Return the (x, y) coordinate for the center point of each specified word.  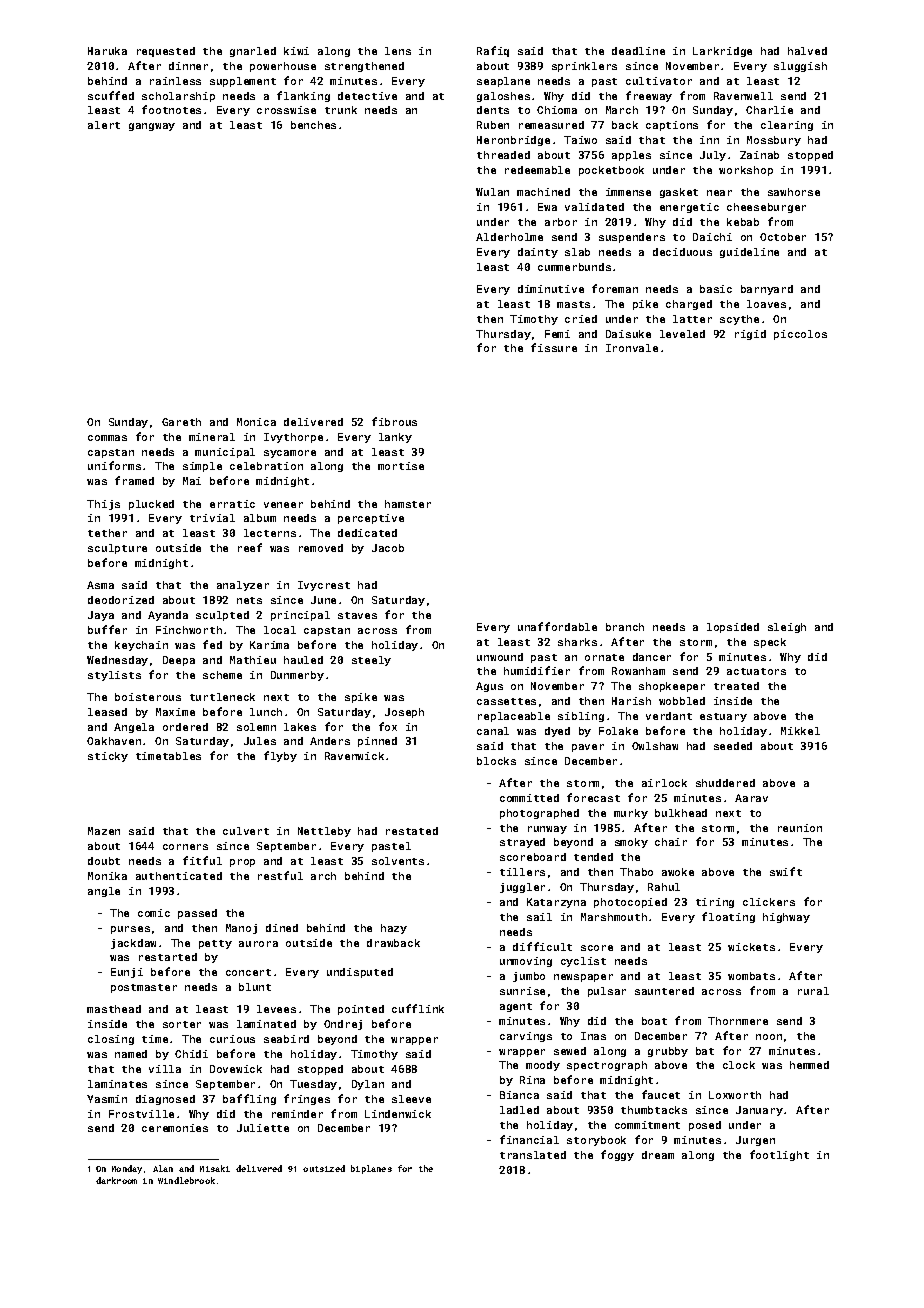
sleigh (787, 628)
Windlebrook (186, 1180)
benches (313, 125)
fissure (554, 347)
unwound (500, 657)
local (280, 630)
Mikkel (800, 731)
